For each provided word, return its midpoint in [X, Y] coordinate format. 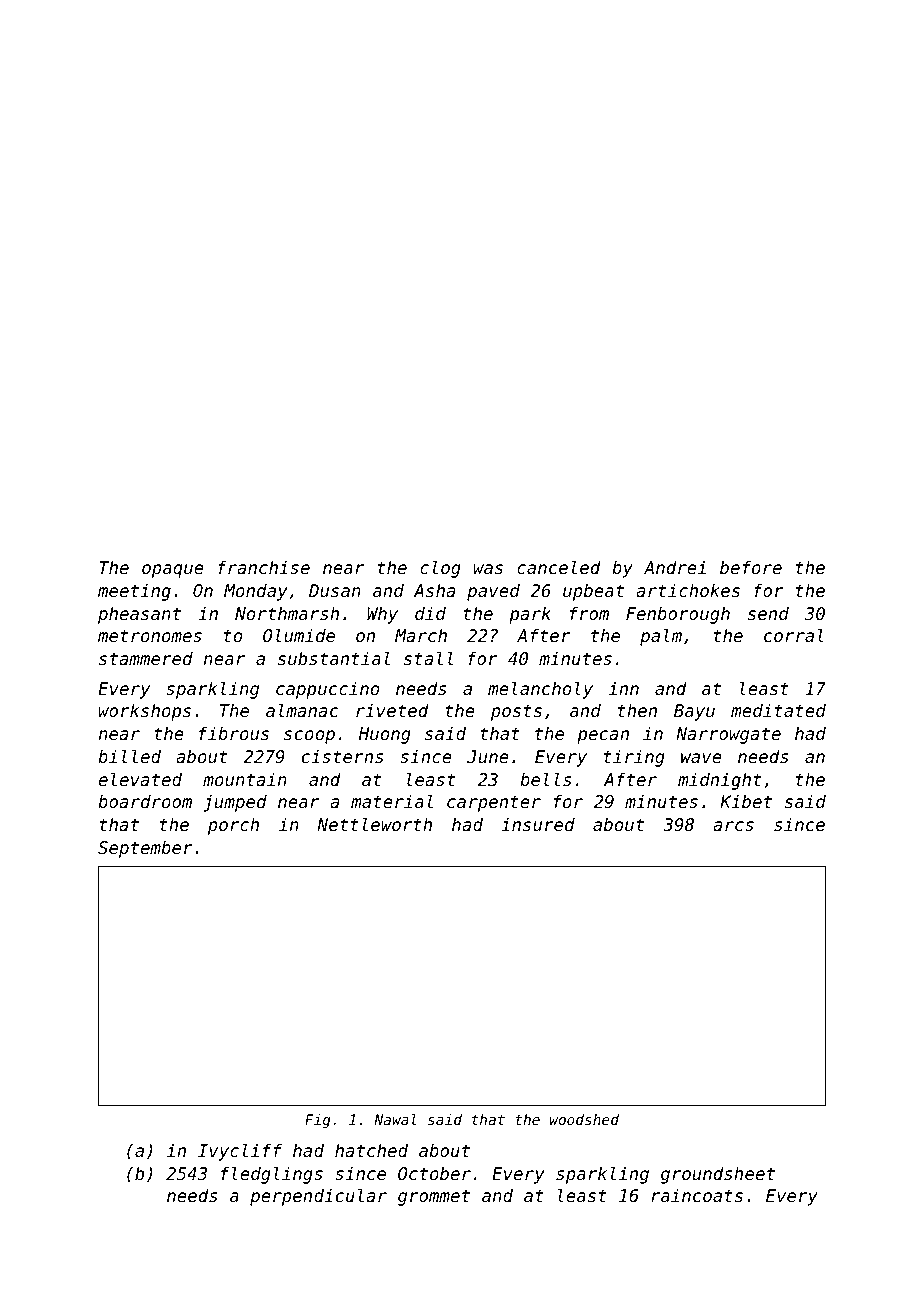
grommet [434, 1197]
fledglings [272, 1175]
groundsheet [718, 1175]
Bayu [694, 712]
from [589, 613]
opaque [173, 571]
